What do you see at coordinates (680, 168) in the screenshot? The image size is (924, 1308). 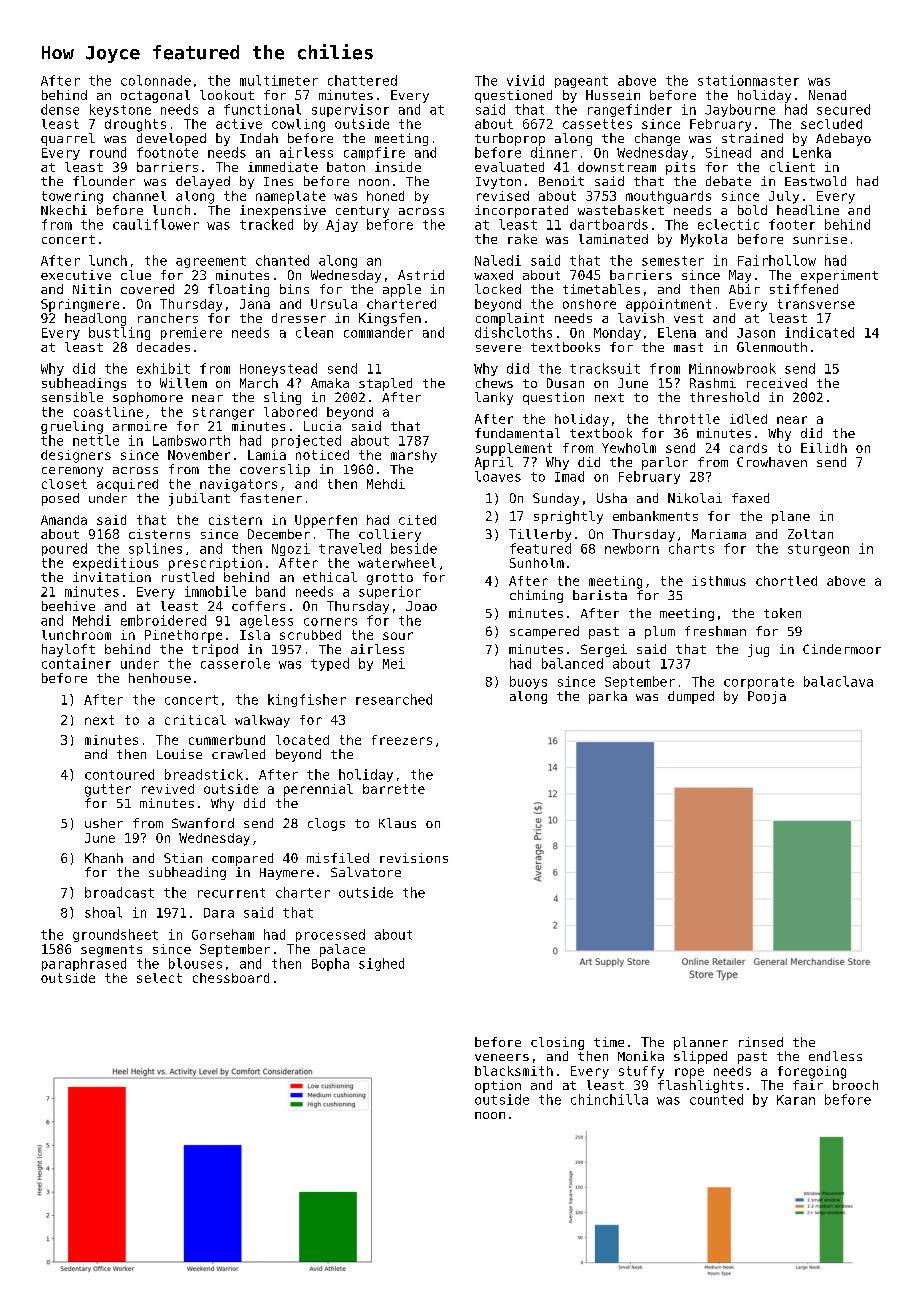 I see `pits` at bounding box center [680, 168].
